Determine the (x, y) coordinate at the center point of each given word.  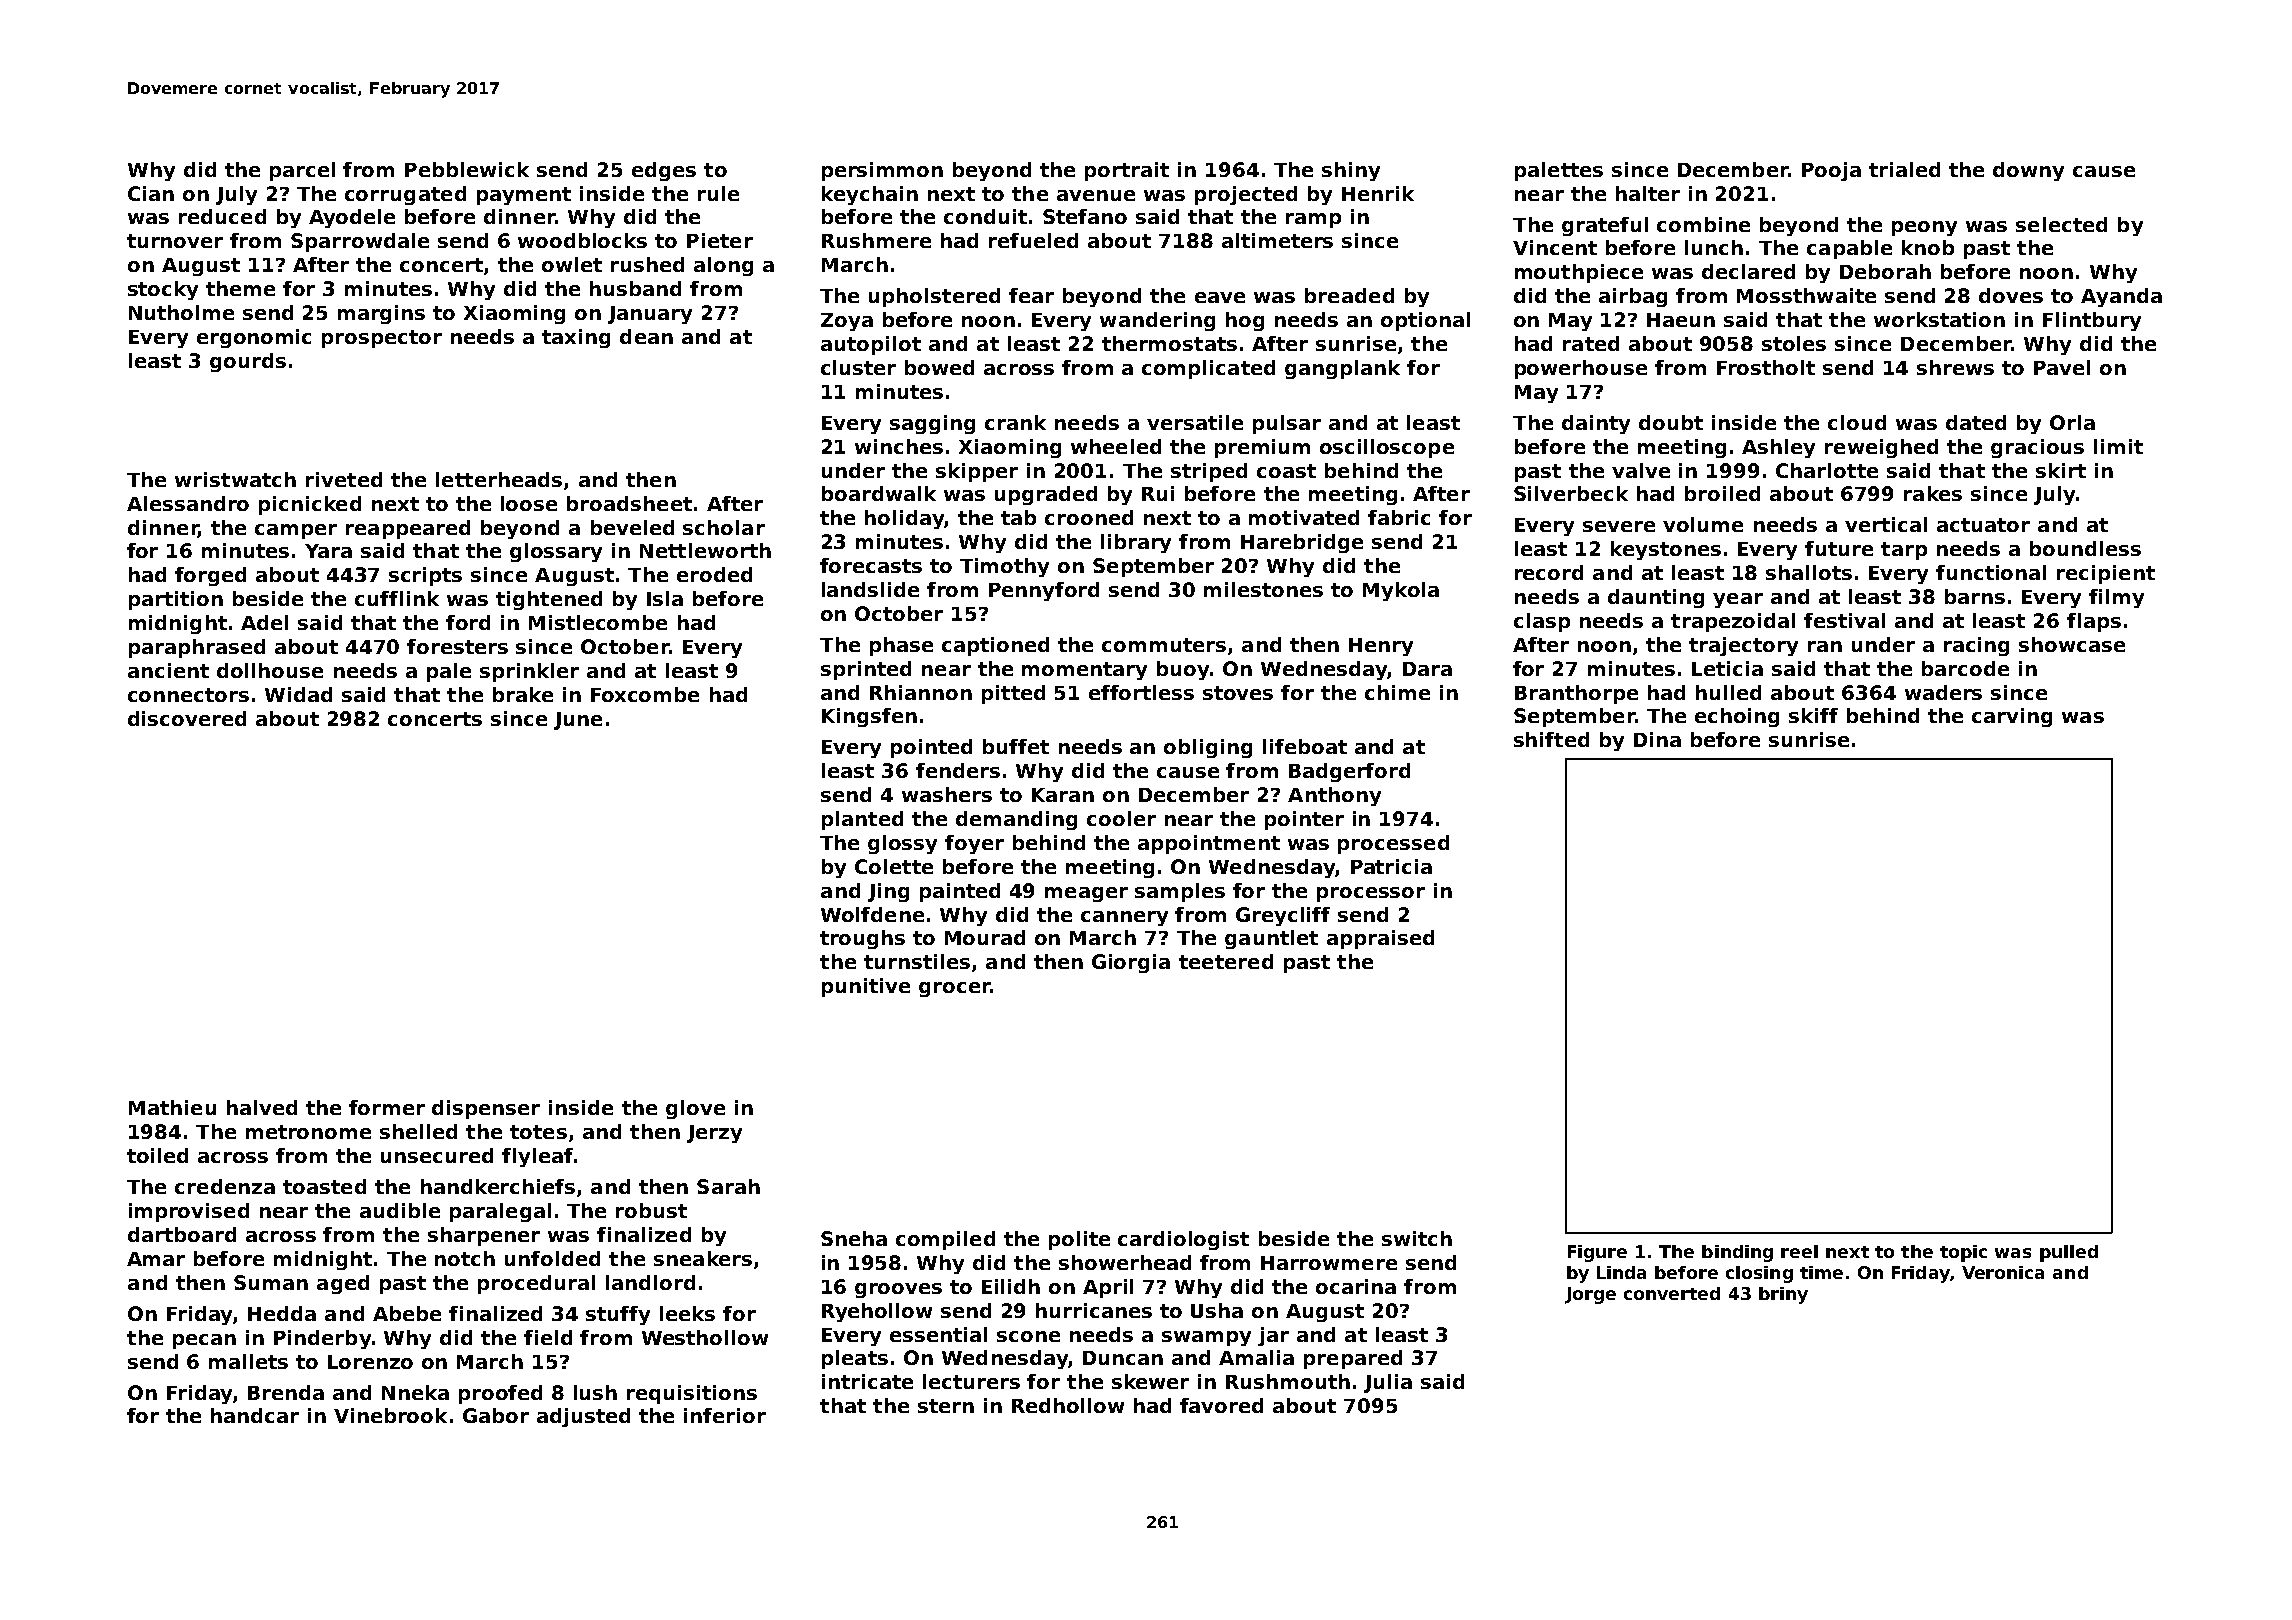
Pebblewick (467, 169)
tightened (549, 600)
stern (946, 1406)
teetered (1226, 961)
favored (1221, 1405)
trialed (1904, 169)
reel (1799, 1251)
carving (2012, 717)
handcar (255, 1415)
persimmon (882, 171)
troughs (862, 939)
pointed (931, 748)
